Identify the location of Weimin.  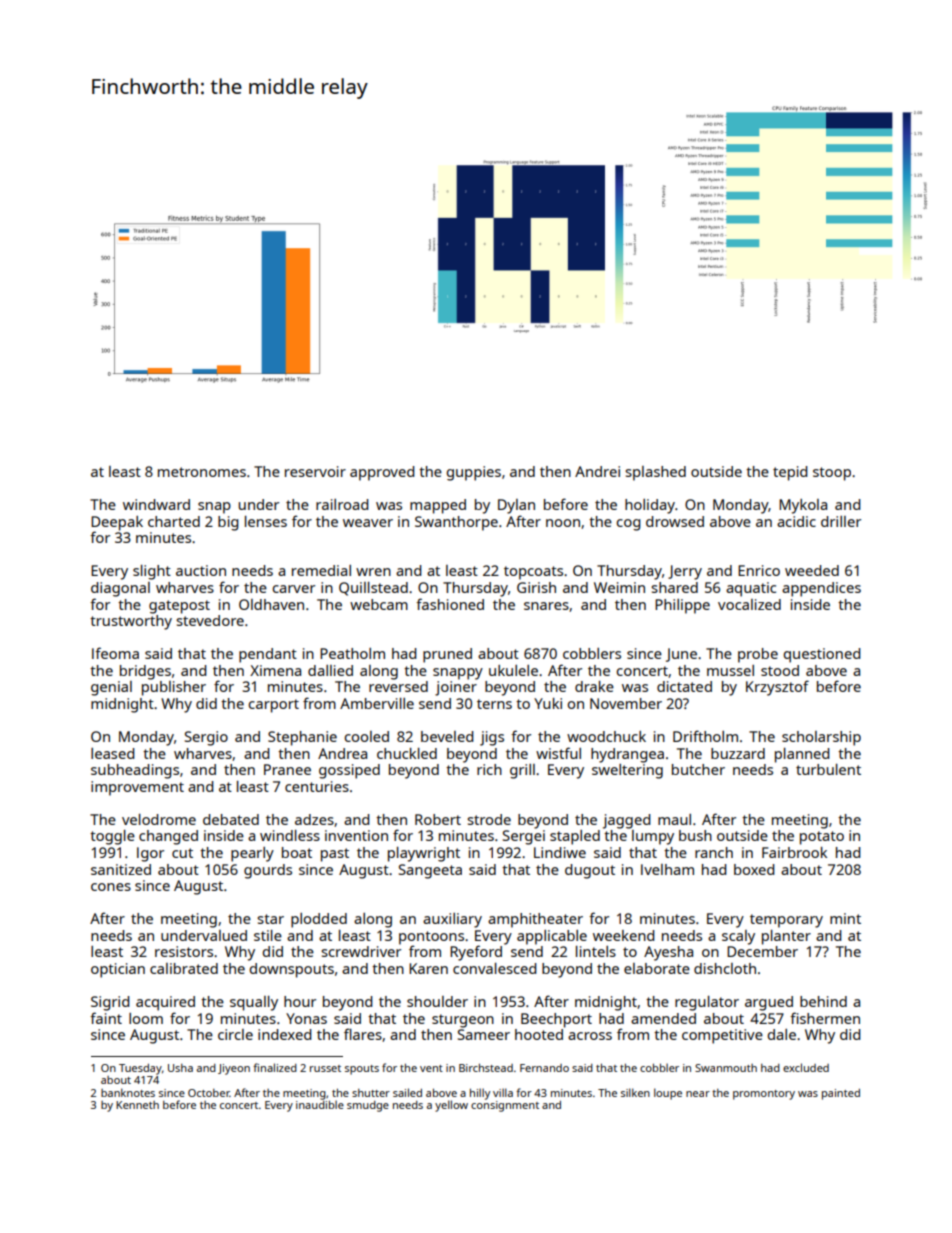
(619, 587).
